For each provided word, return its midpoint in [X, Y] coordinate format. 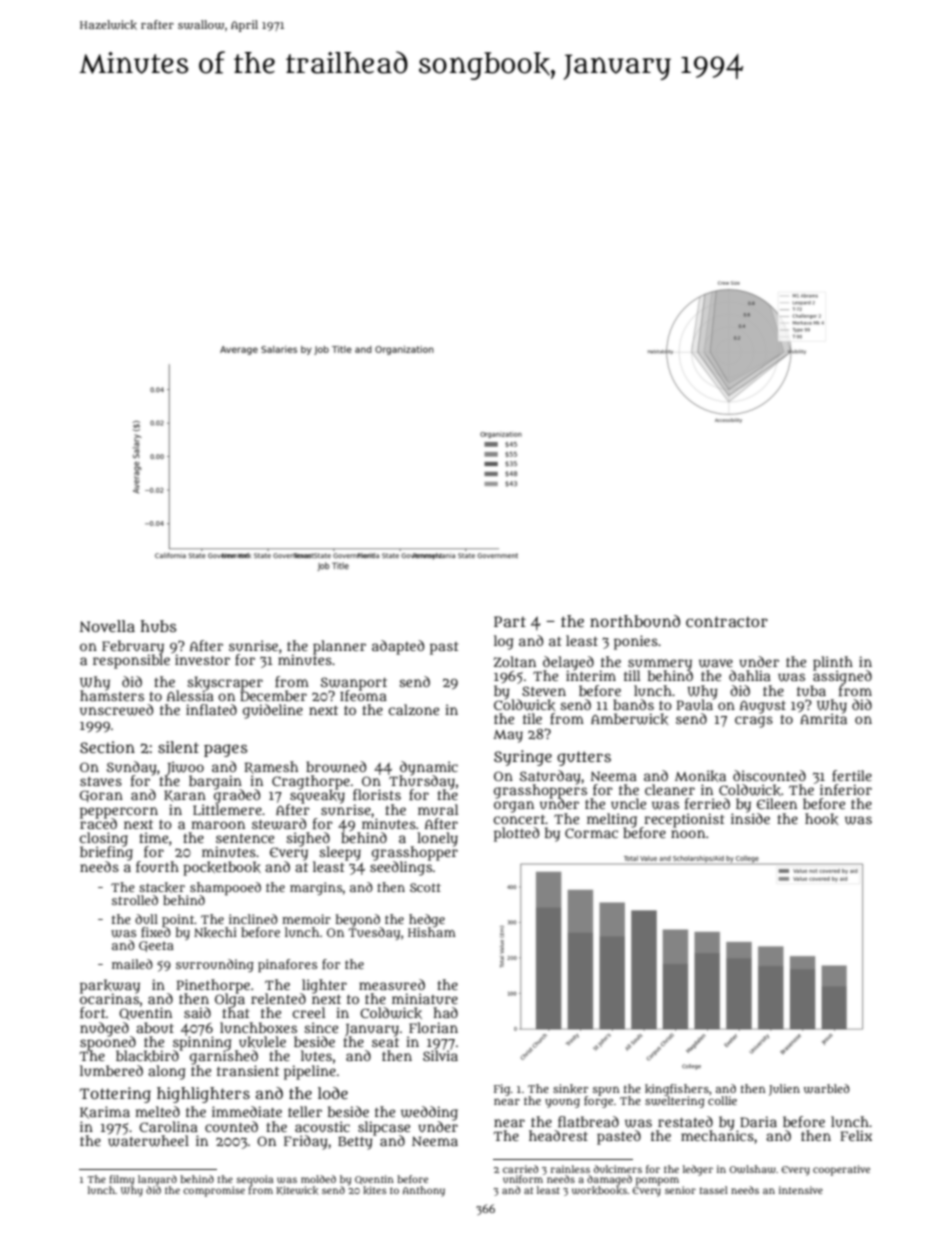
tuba [811, 690]
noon [688, 834]
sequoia [255, 1180]
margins [316, 888]
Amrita [823, 719]
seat [385, 1042]
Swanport [354, 683]
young [562, 1103]
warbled [827, 1089]
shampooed [225, 888]
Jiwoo [185, 768]
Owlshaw [753, 1169]
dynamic [429, 768]
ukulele [262, 1042]
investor [202, 659]
